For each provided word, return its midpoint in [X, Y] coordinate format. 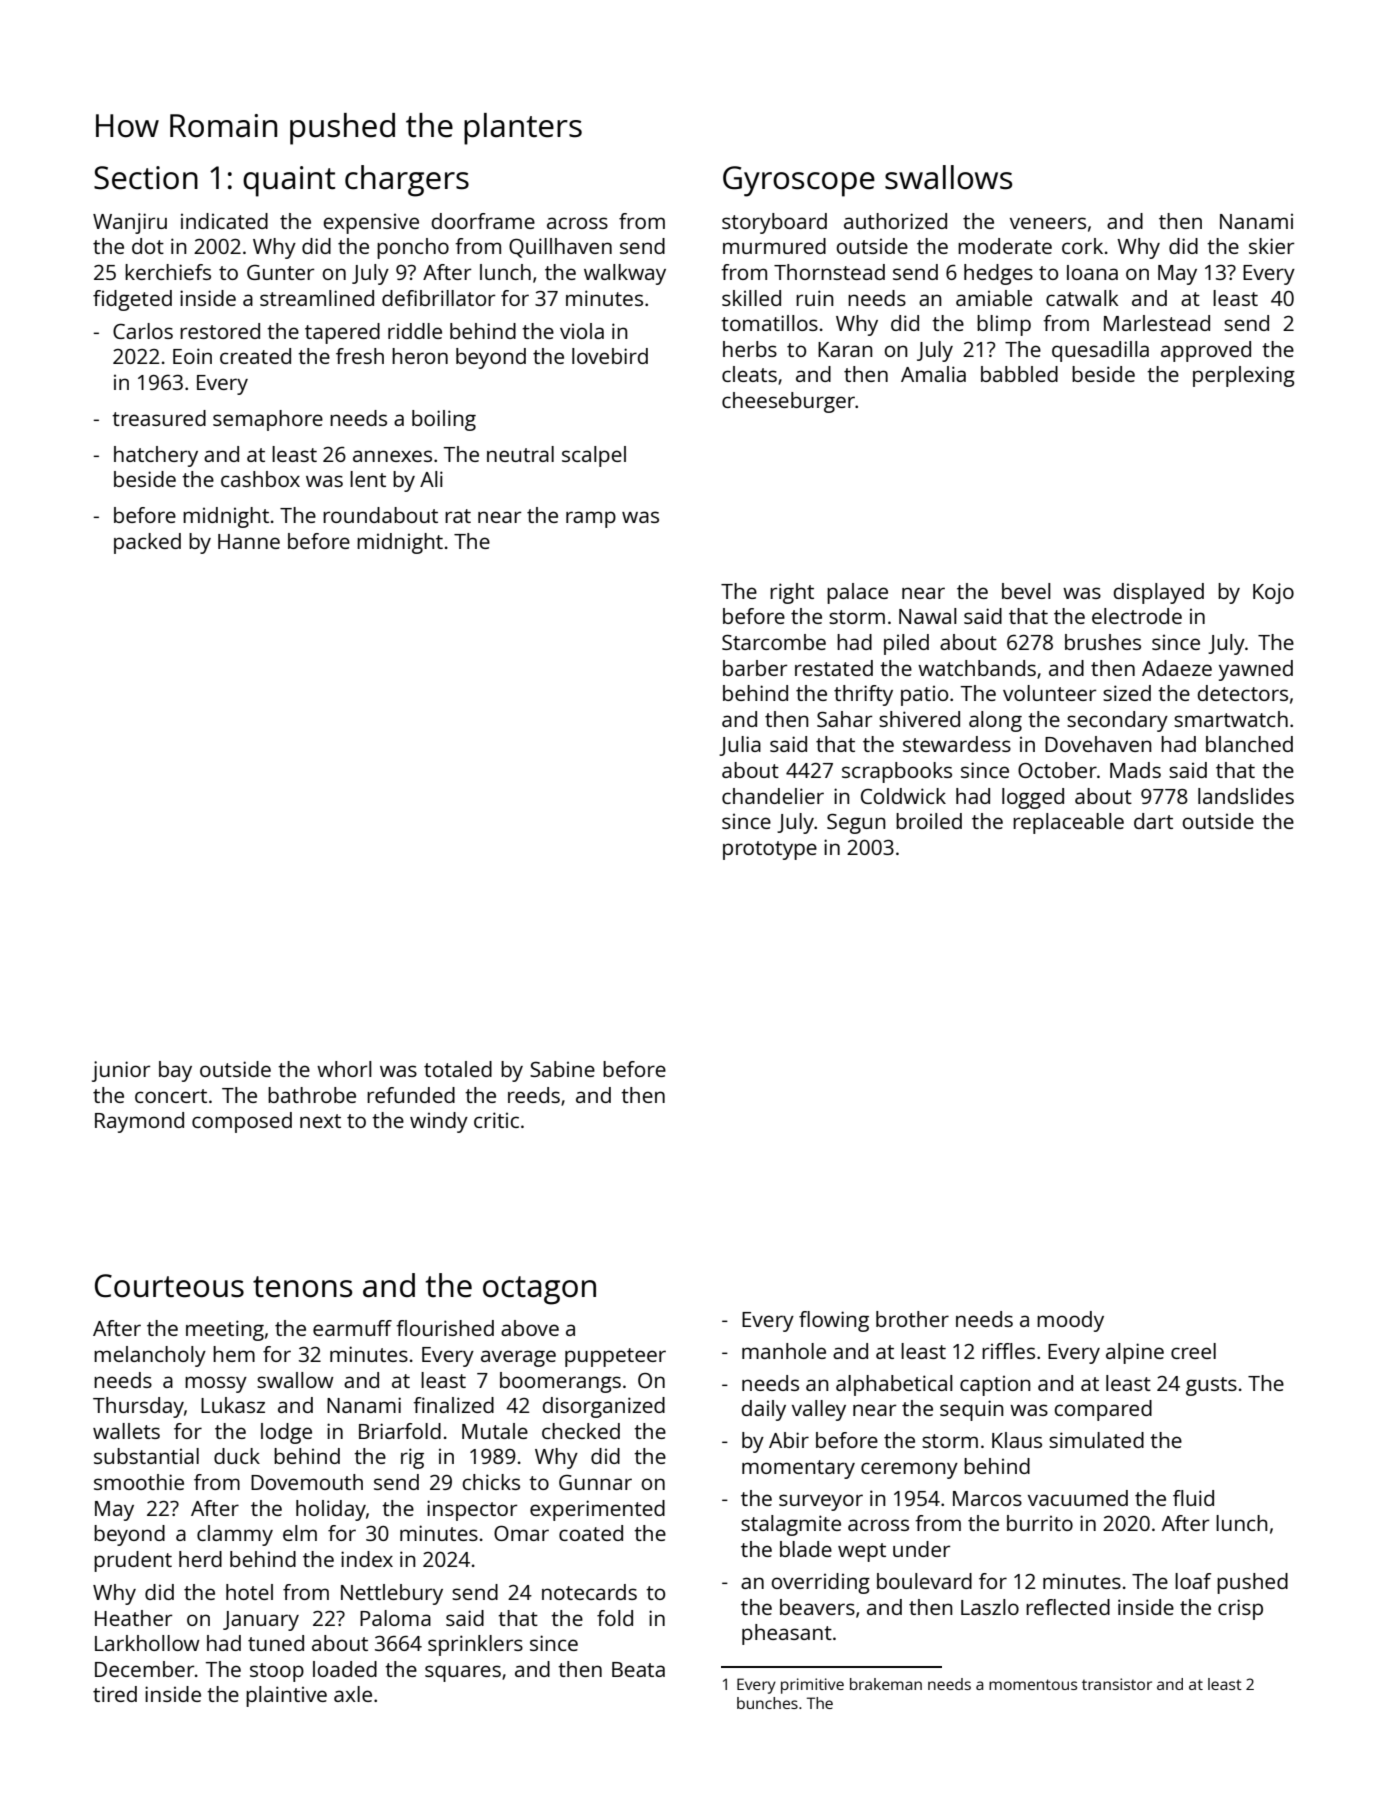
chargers [407, 181]
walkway [625, 274]
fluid [1193, 1498]
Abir [789, 1440]
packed [147, 543]
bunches [767, 1703]
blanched [1249, 744]
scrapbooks [897, 772]
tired [115, 1694]
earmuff [352, 1328]
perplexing [1244, 376]
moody [1070, 1321]
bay [175, 1071]
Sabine [562, 1069]
